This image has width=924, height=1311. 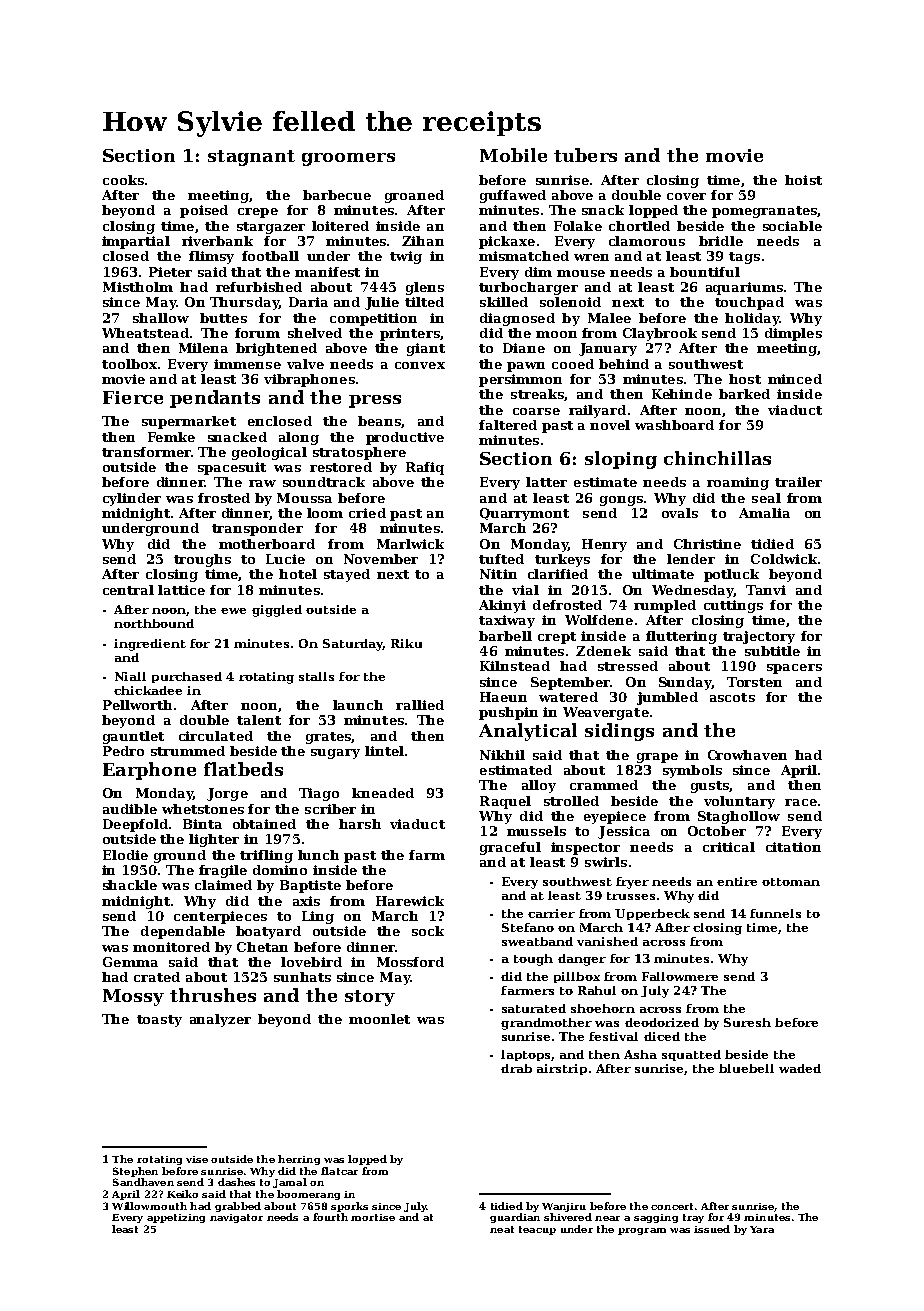 I want to click on stagnant, so click(x=251, y=158).
